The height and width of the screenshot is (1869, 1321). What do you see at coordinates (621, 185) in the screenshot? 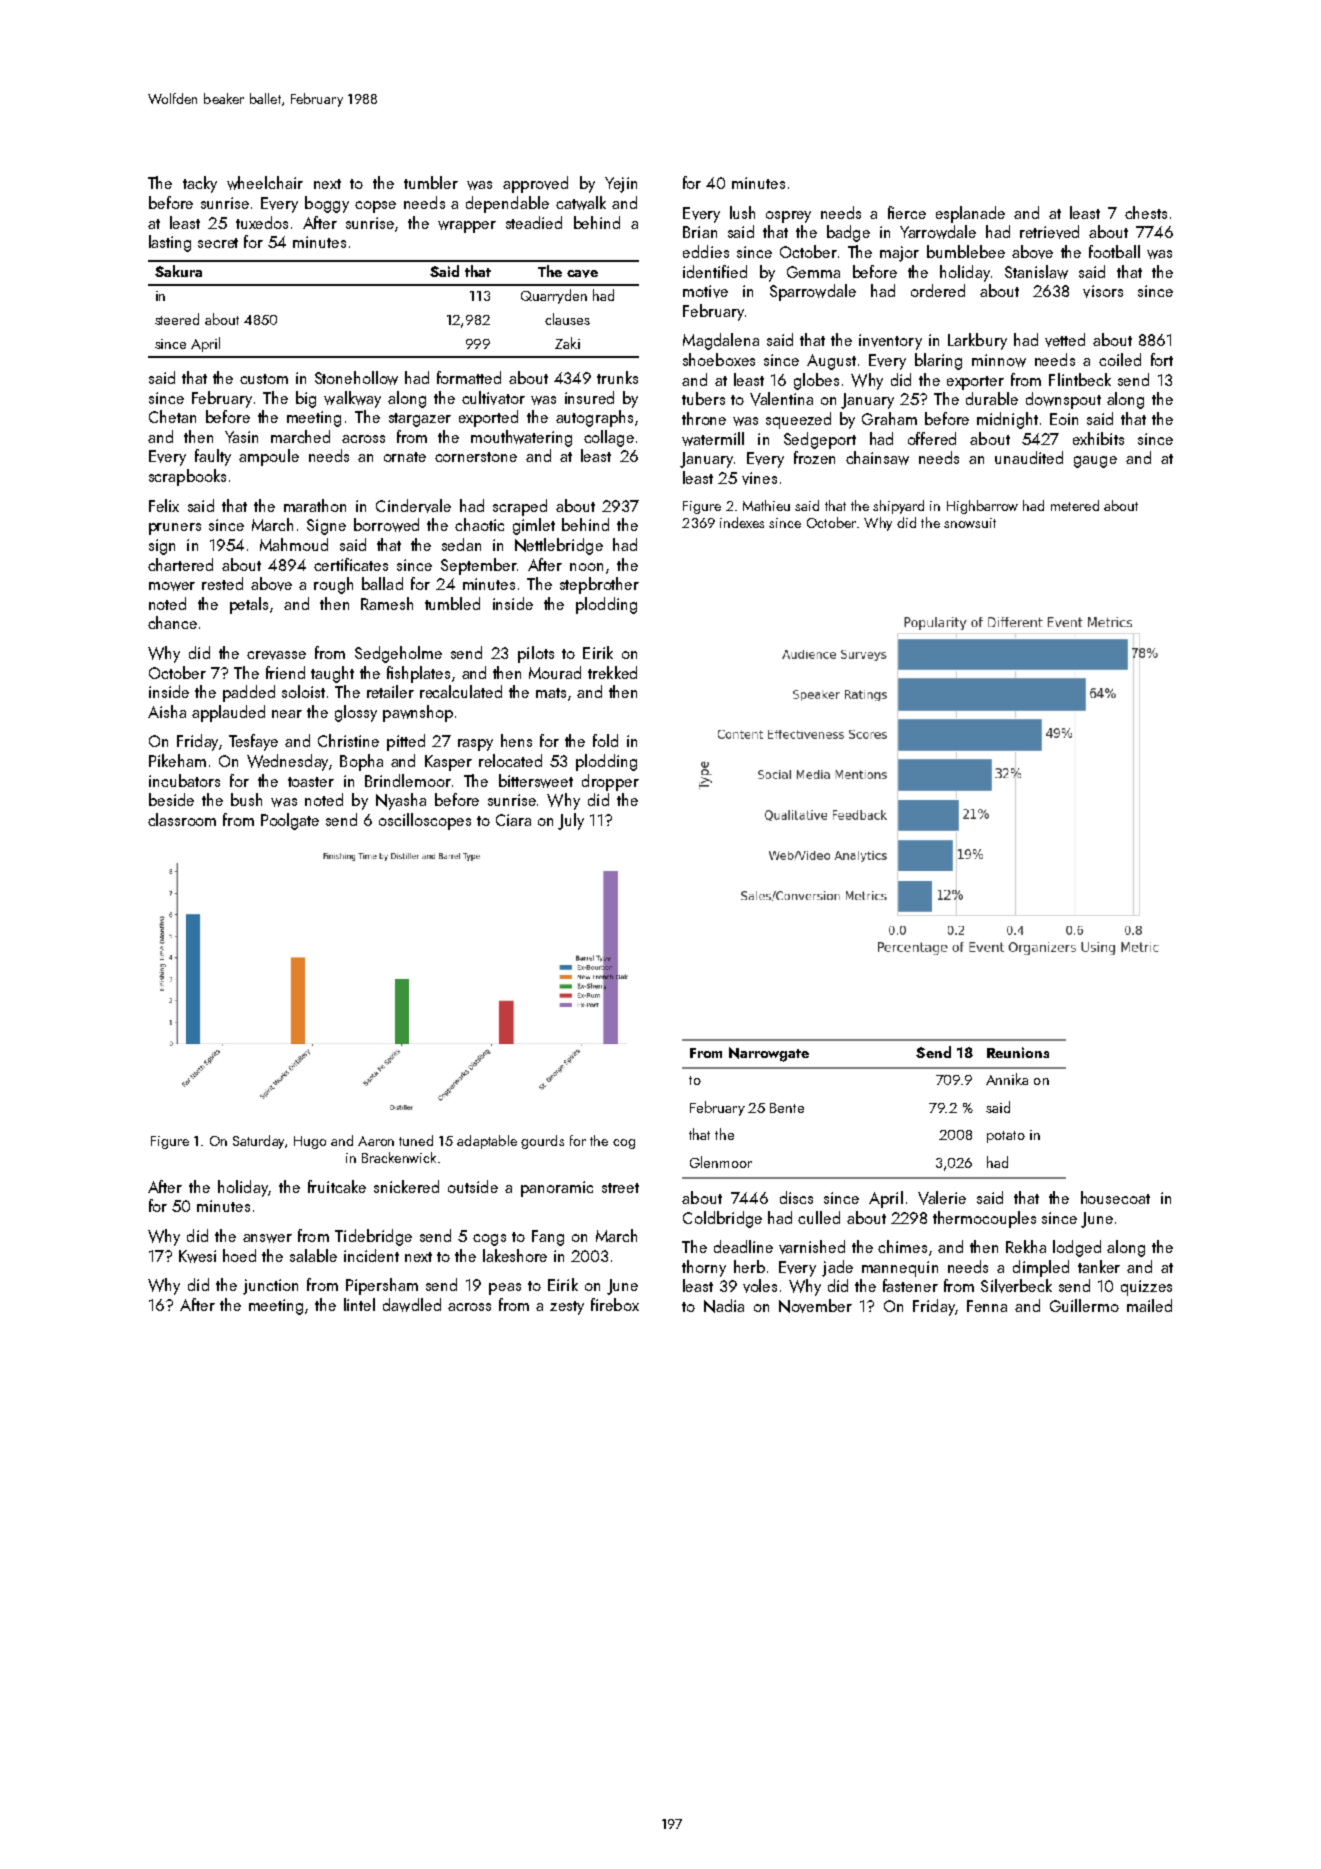
I see `Yejin` at bounding box center [621, 185].
